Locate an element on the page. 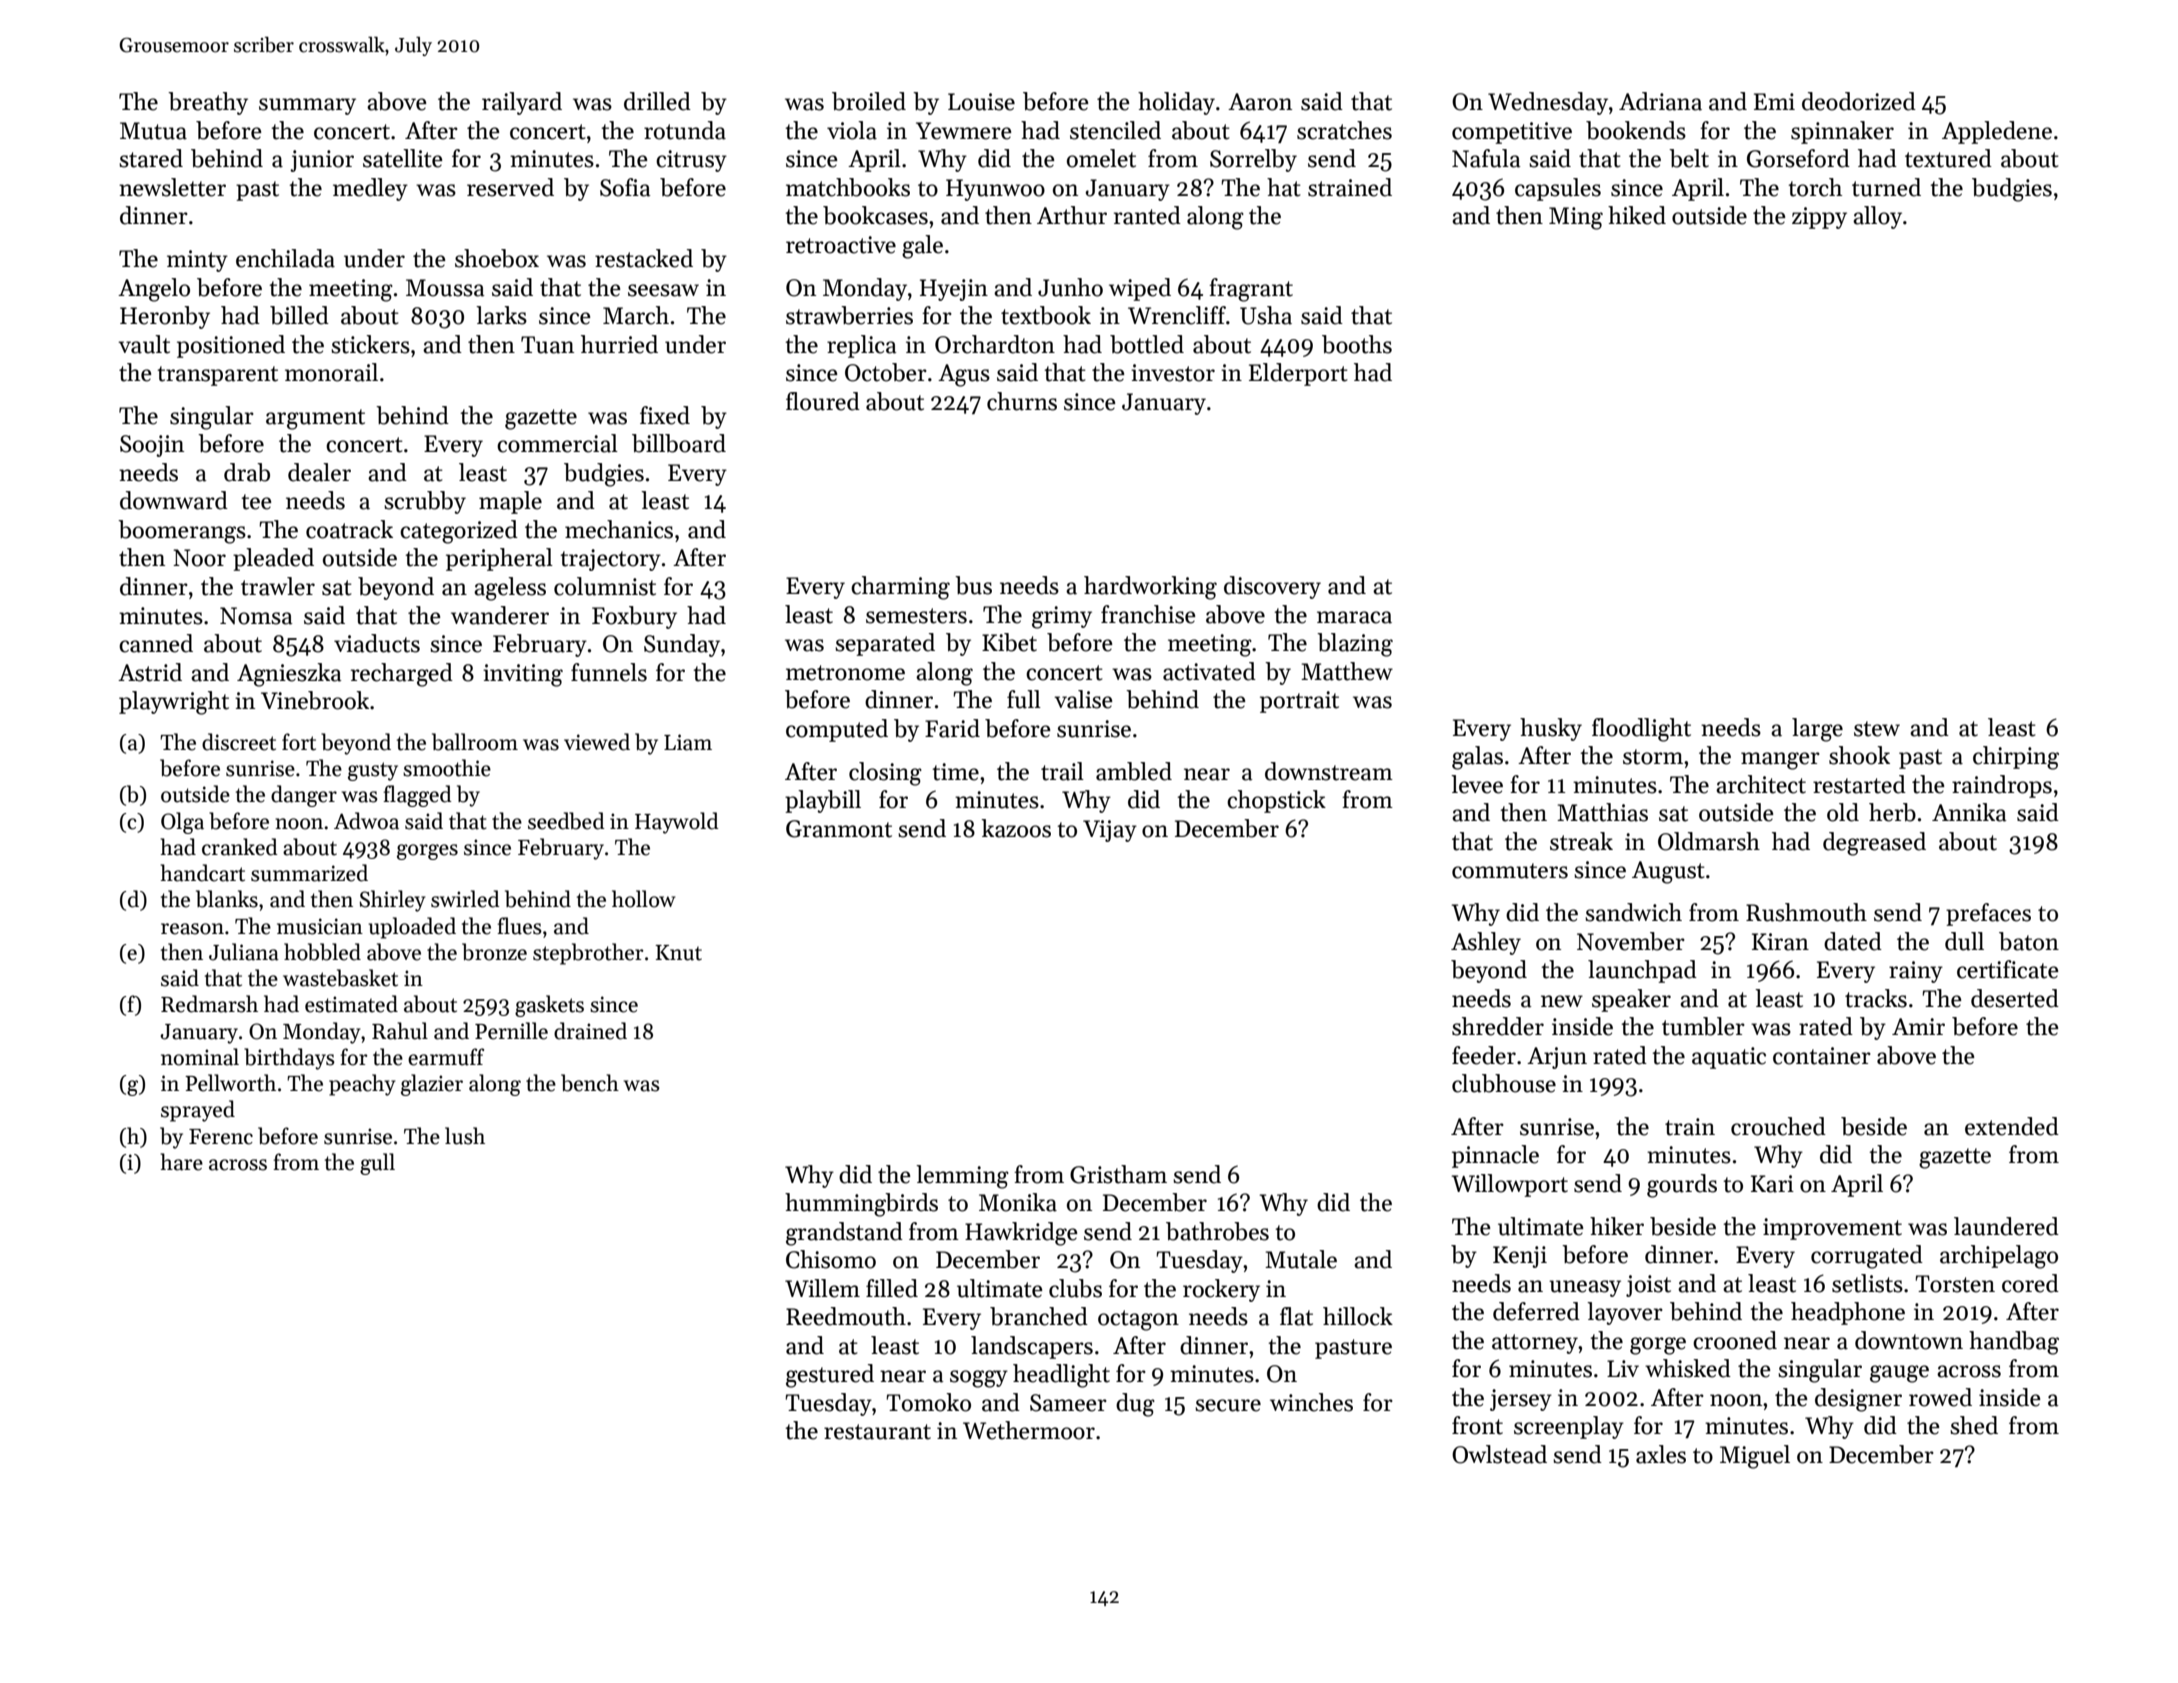 The height and width of the image is (1683, 2178). restaurant is located at coordinates (877, 1432).
